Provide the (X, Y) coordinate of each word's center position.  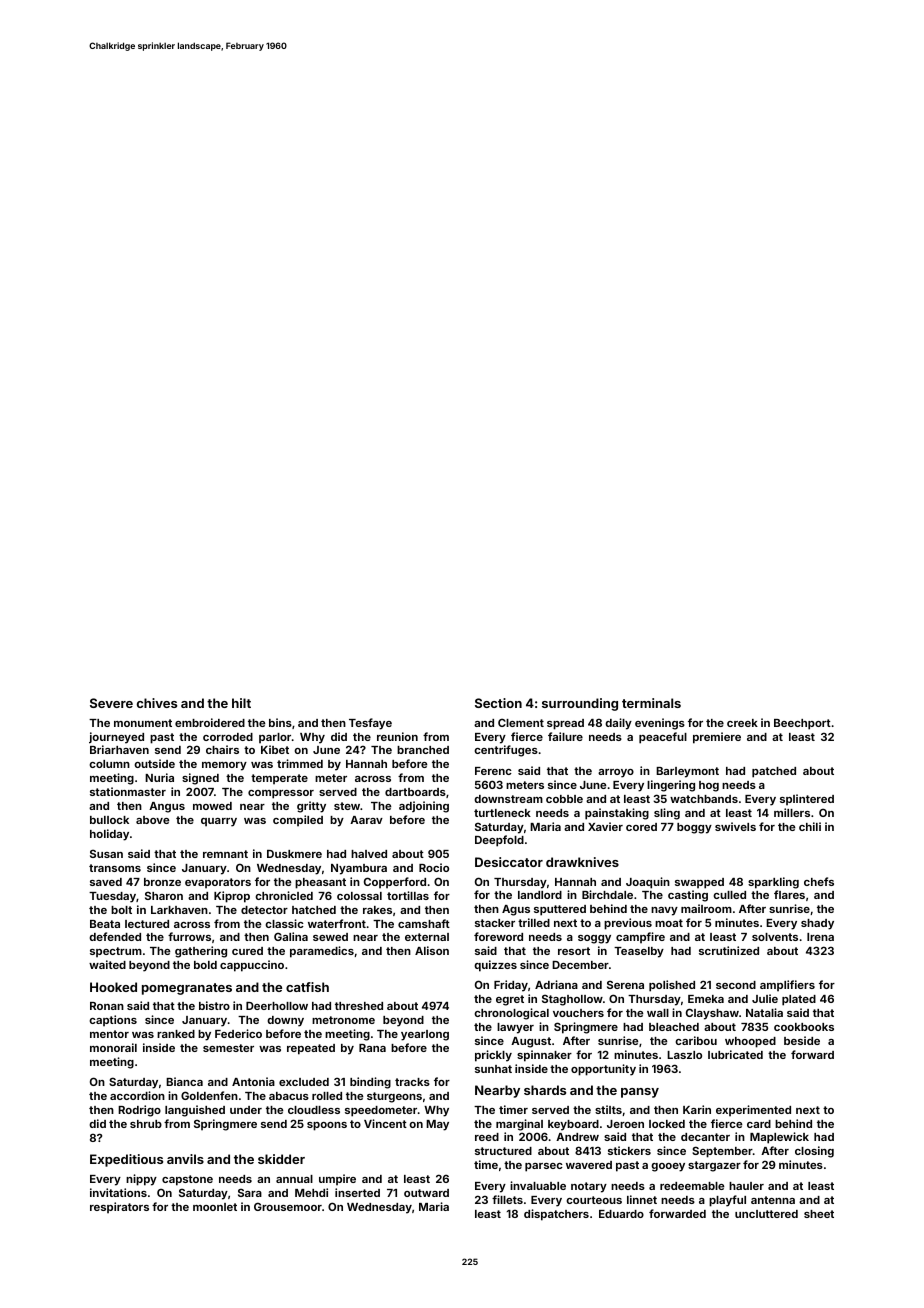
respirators (119, 1208)
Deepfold (499, 841)
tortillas (408, 895)
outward (426, 1193)
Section (498, 703)
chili (810, 826)
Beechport (802, 724)
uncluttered (766, 1214)
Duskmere (294, 854)
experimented (753, 1111)
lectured (147, 924)
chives (157, 703)
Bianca (184, 1081)
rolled (327, 1096)
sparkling (773, 883)
